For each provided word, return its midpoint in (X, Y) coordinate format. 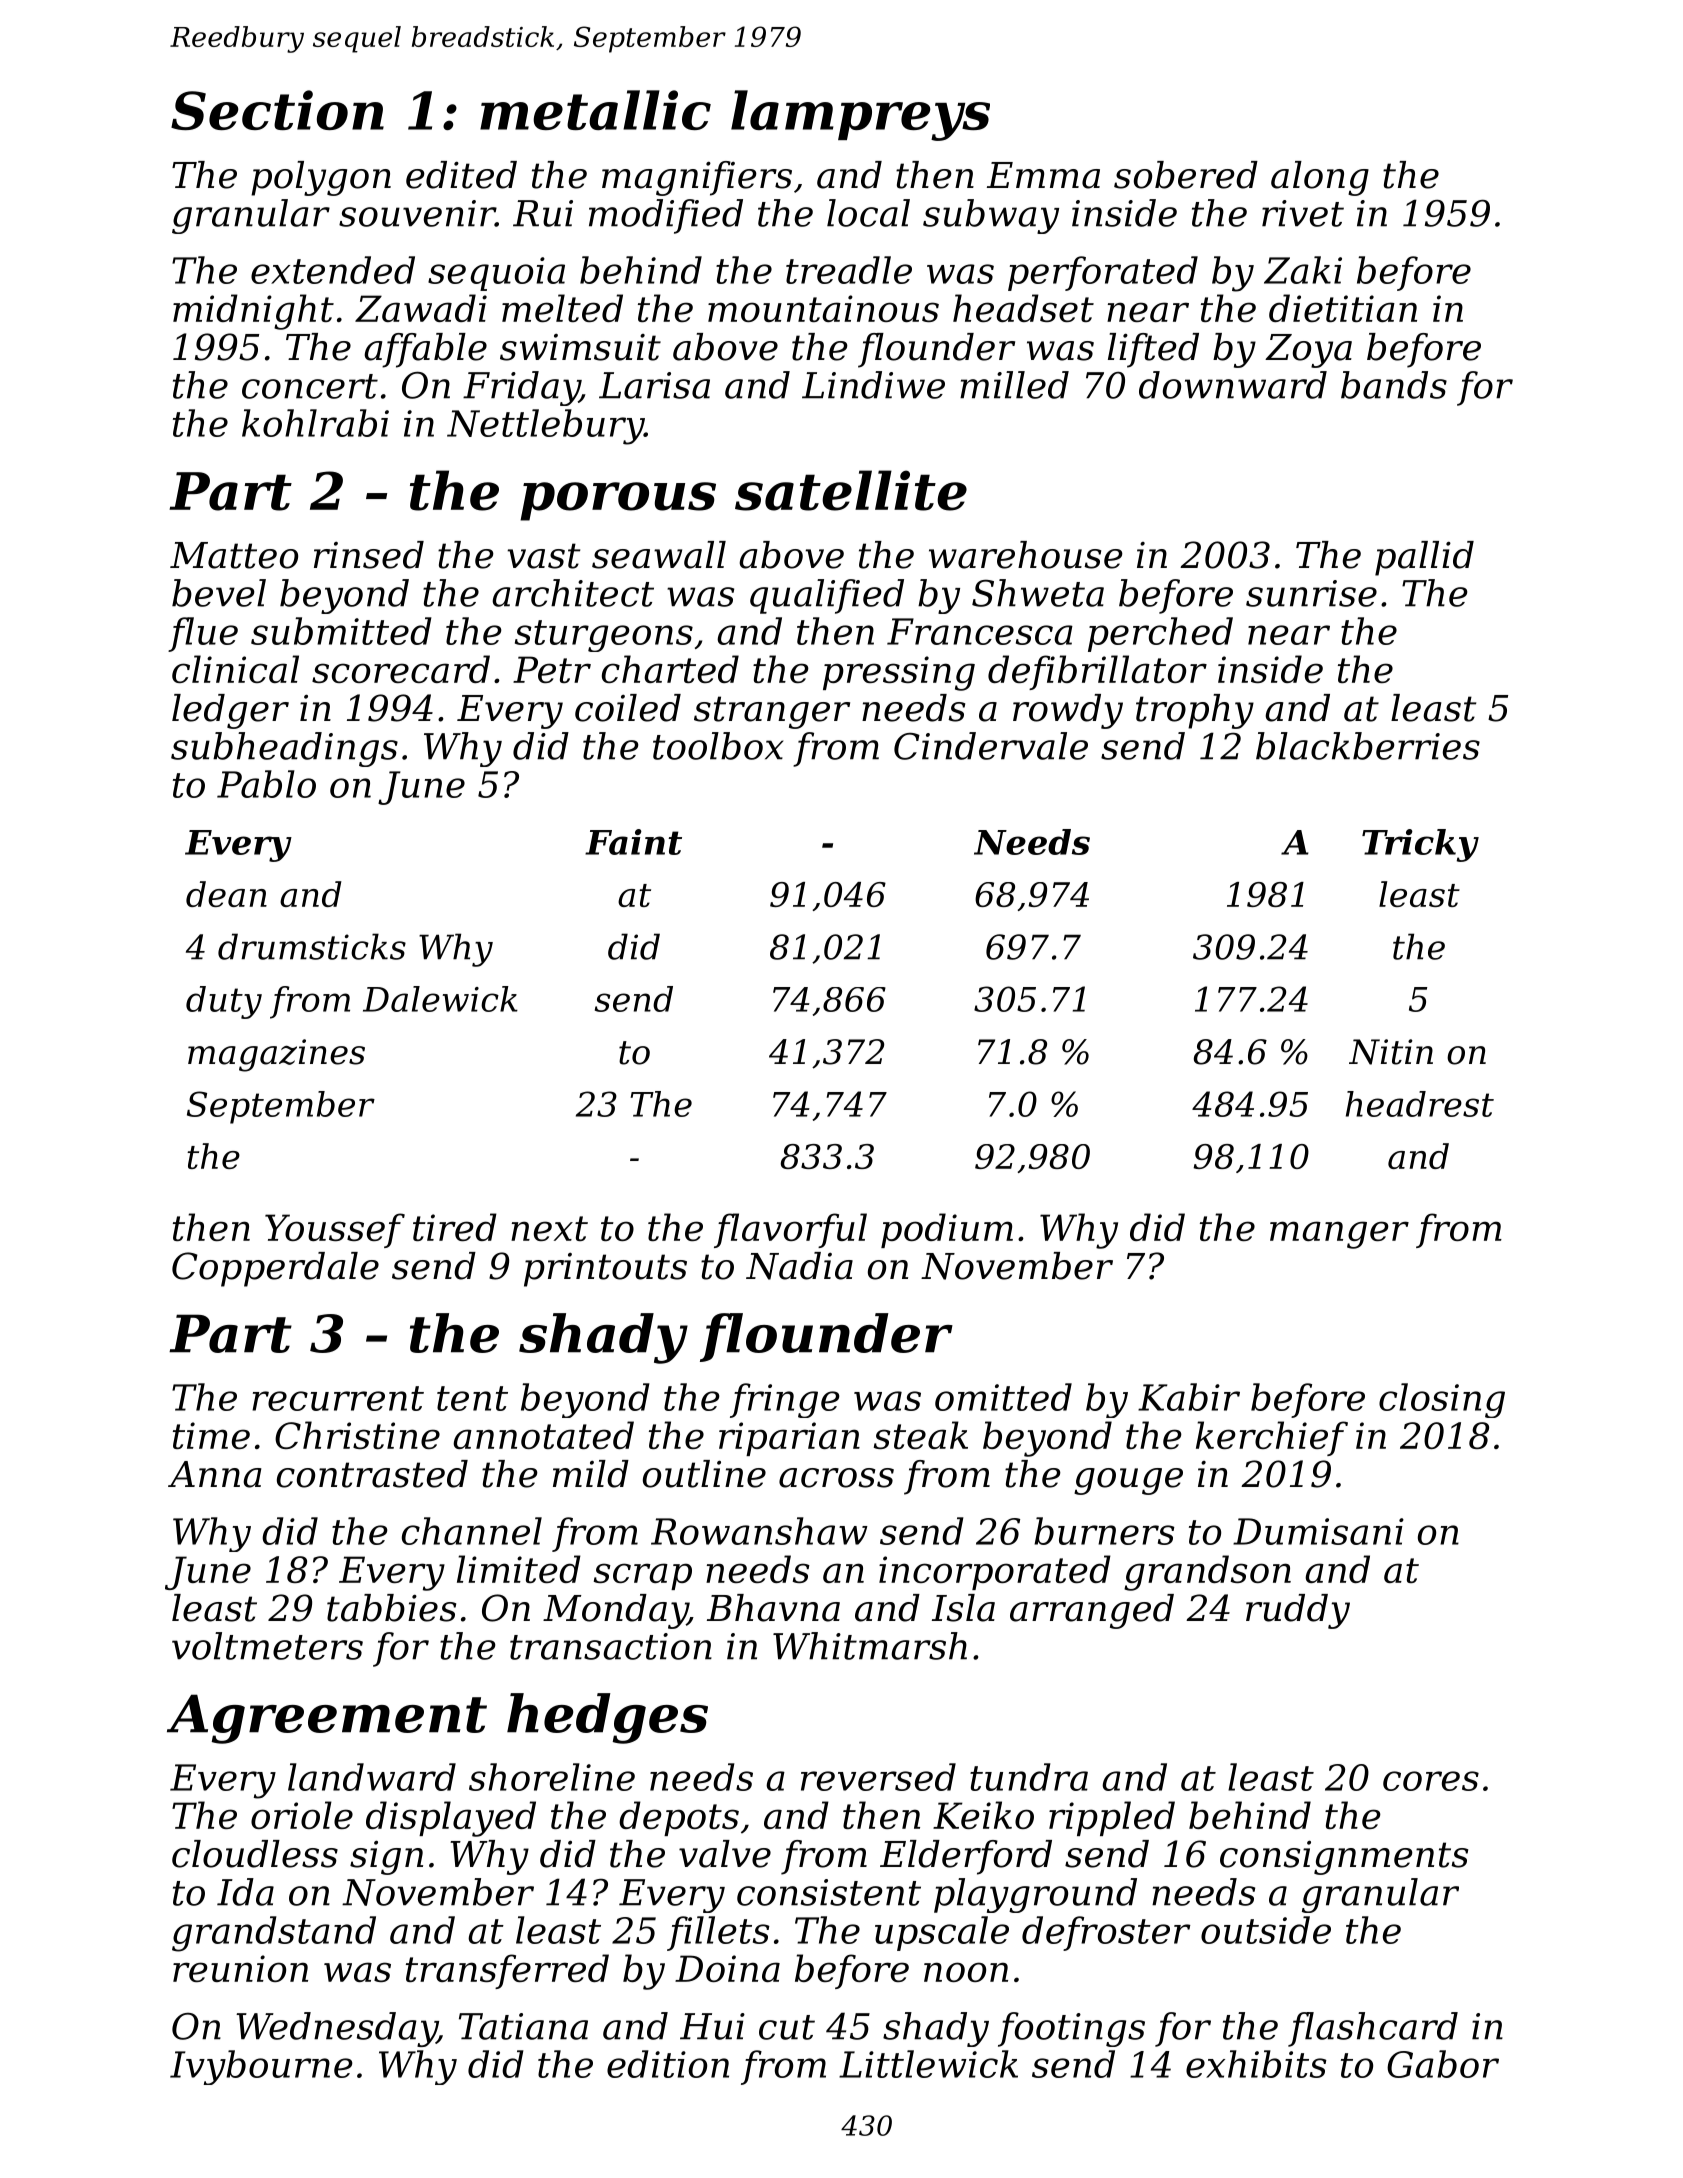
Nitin (1391, 1052)
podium (947, 1230)
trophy (1195, 711)
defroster (1106, 1933)
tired (455, 1227)
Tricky (1420, 845)
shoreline (552, 1777)
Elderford (966, 1857)
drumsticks (312, 946)
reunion (240, 1968)
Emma (1043, 175)
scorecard (401, 669)
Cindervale (991, 746)
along (1320, 178)
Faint (633, 842)
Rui (543, 213)
